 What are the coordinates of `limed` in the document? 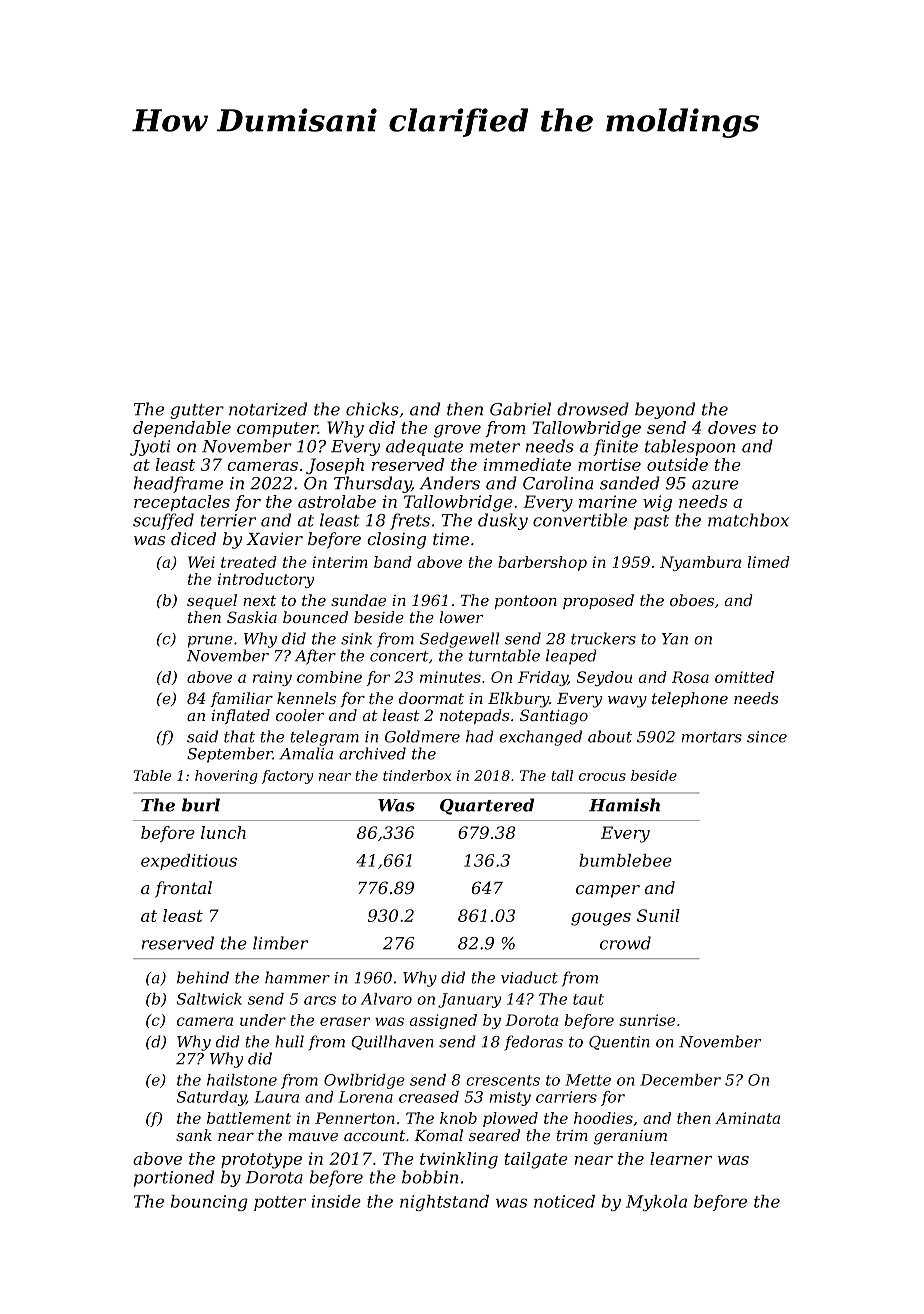 It's located at (769, 562).
